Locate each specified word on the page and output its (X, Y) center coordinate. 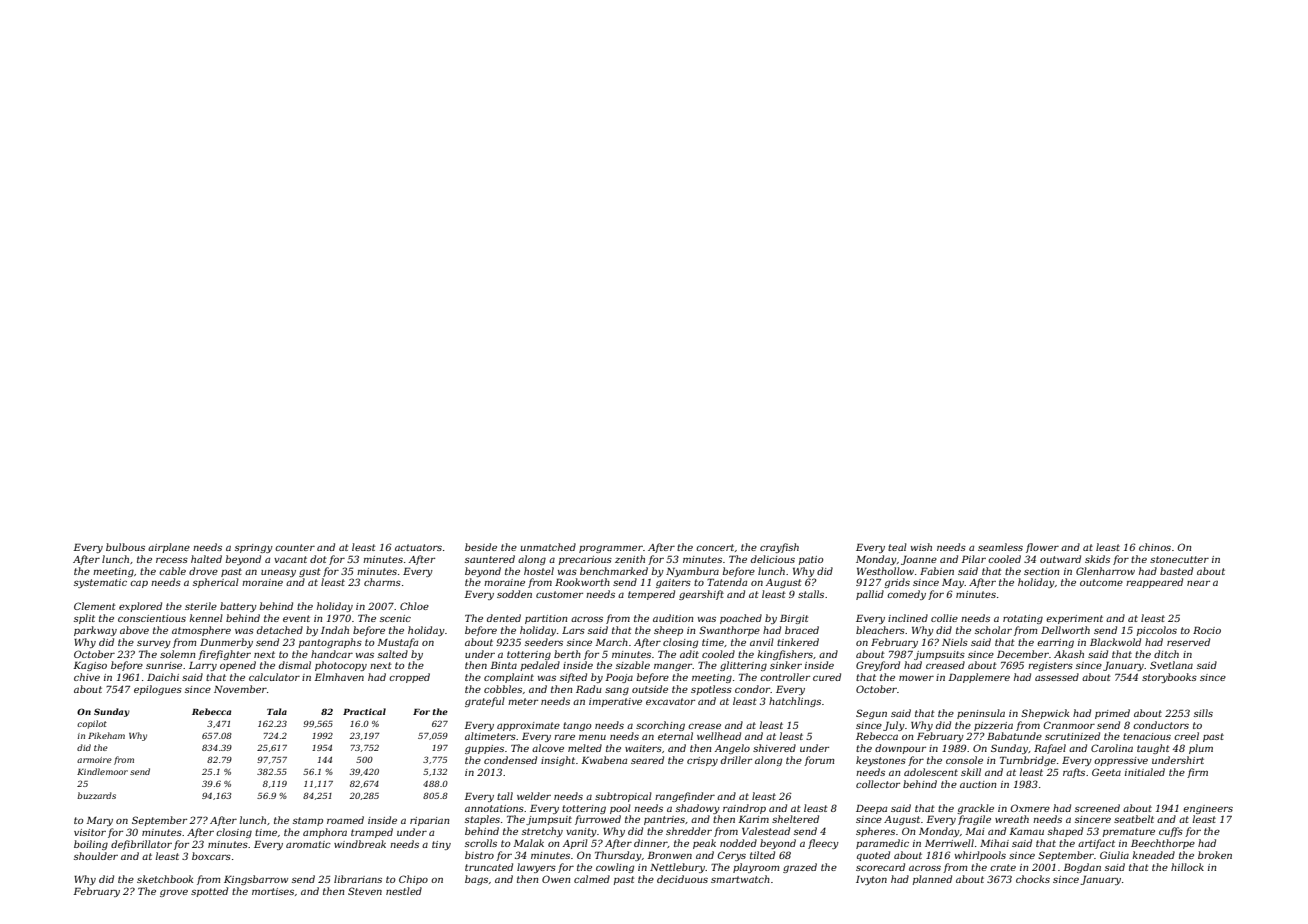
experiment (1074, 619)
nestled (404, 891)
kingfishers (785, 655)
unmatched (548, 547)
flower (1042, 548)
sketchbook (165, 879)
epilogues (158, 690)
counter (295, 547)
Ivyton (871, 880)
